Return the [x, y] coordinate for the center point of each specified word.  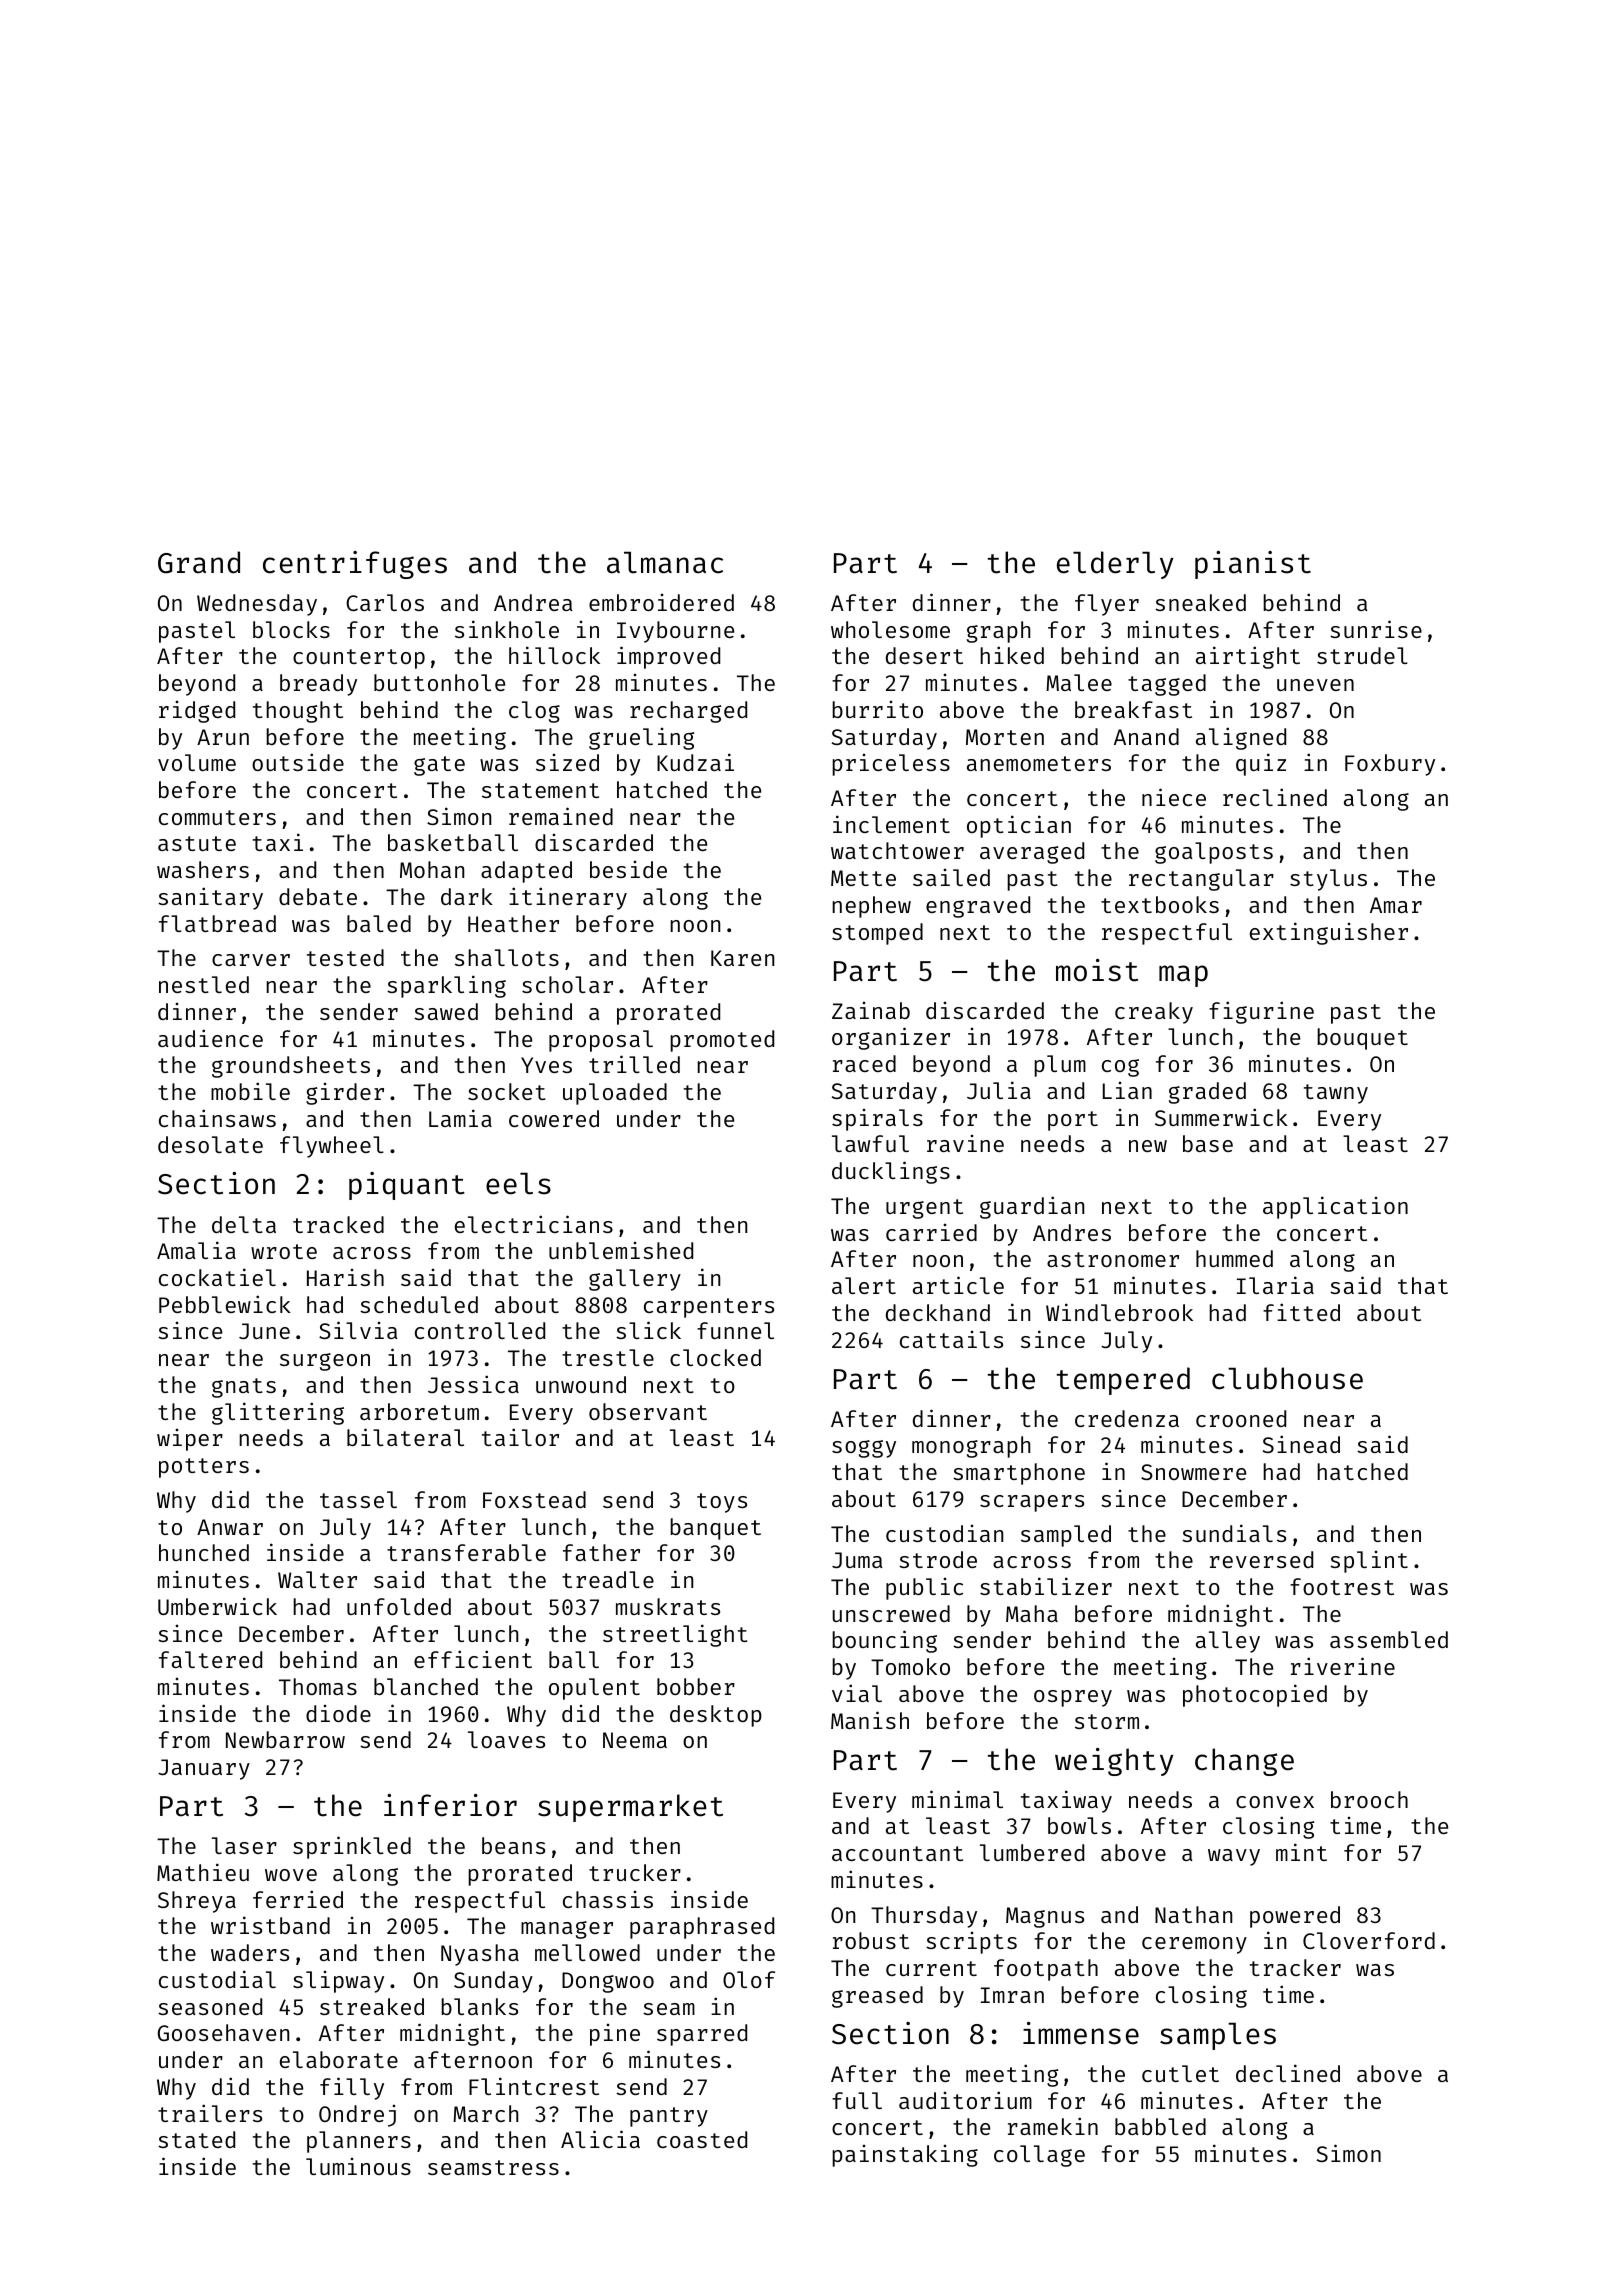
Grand [199, 562]
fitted [1301, 1312]
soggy [864, 1449]
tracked [338, 1224]
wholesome [890, 629]
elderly [1115, 565]
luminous [358, 2166]
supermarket [630, 1808]
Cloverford [1369, 1940]
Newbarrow [285, 1739]
